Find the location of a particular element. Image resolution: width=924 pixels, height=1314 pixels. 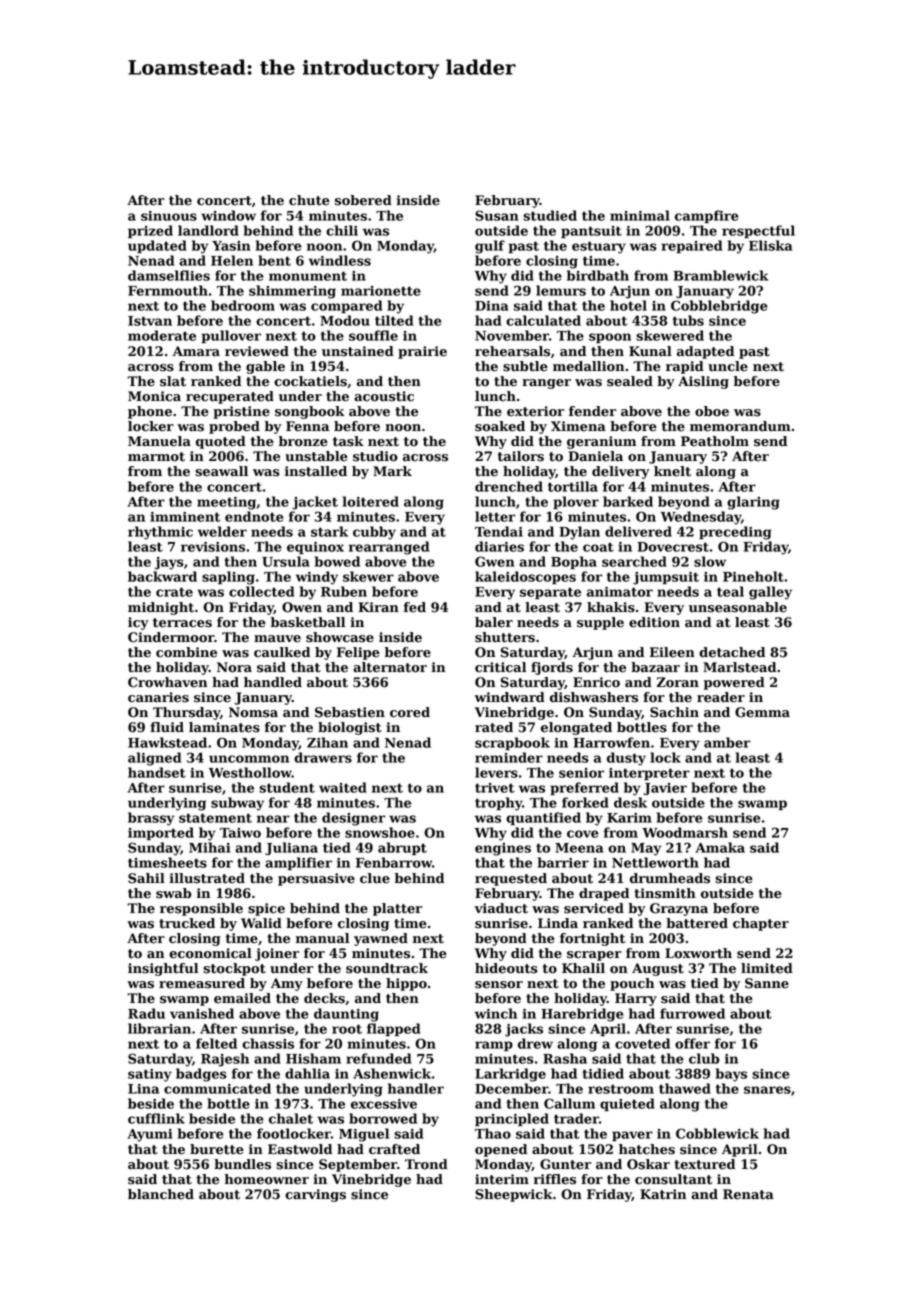

Mihai is located at coordinates (209, 847).
